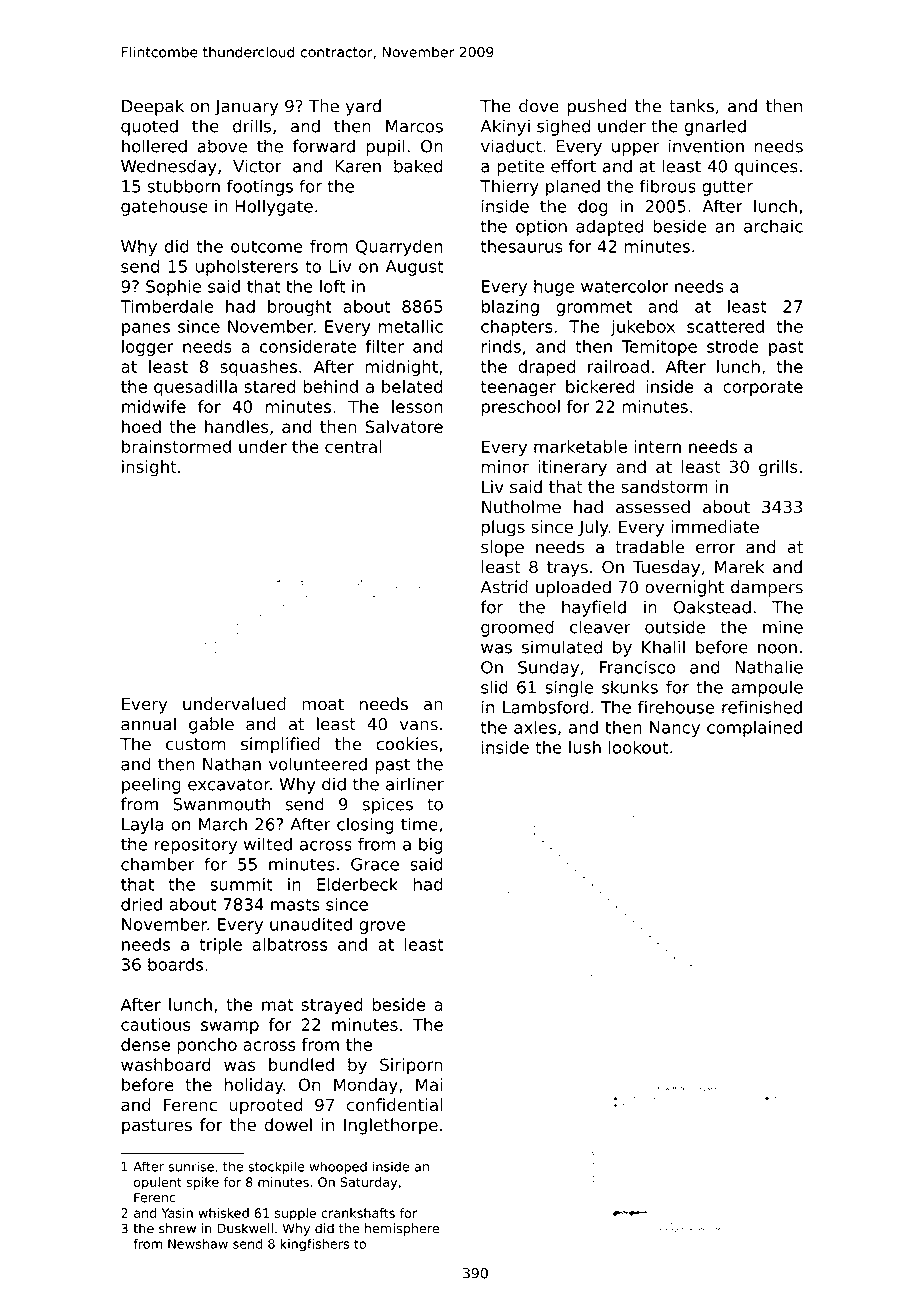  I want to click on central, so click(353, 446).
